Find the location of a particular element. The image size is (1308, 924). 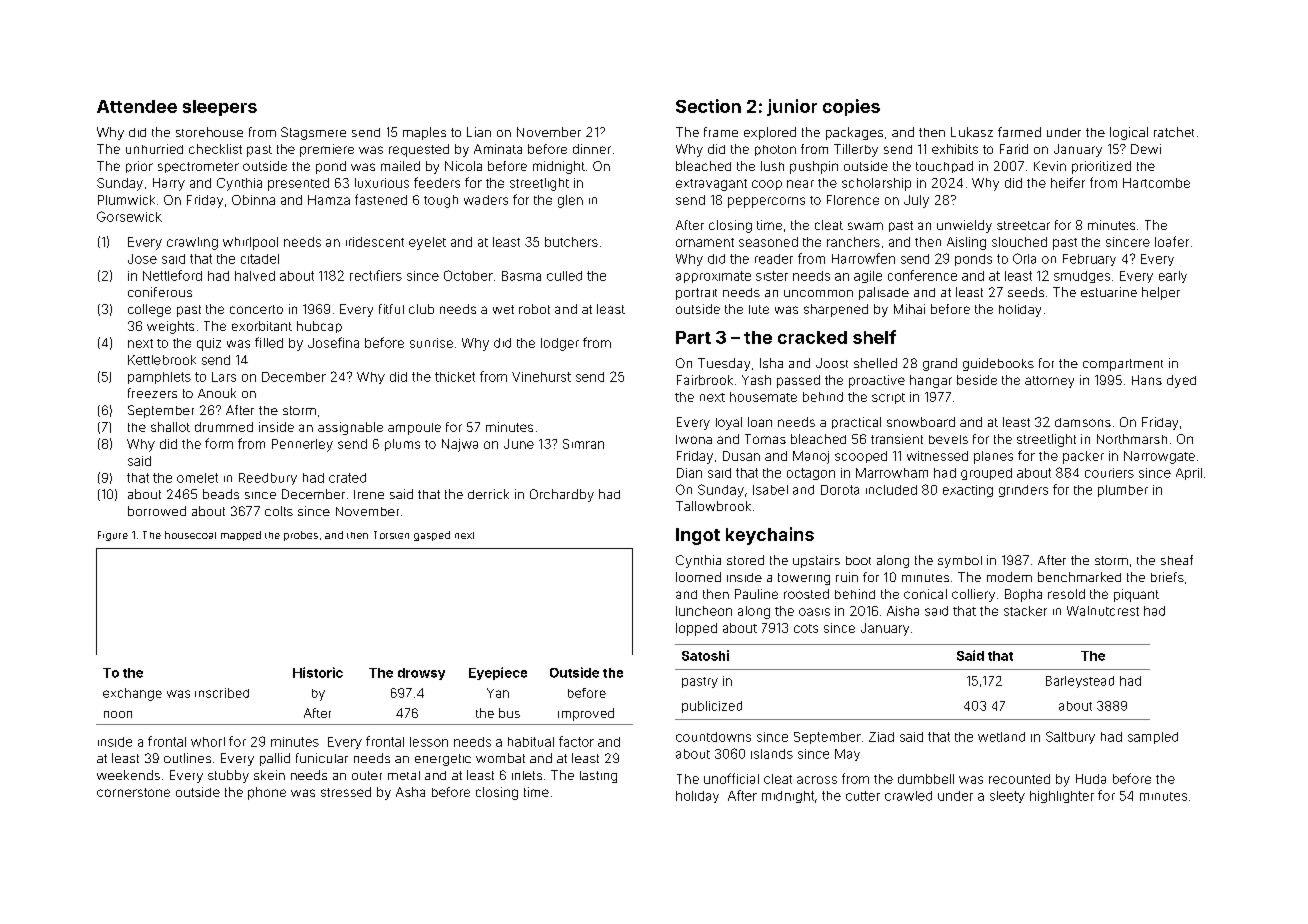

conical is located at coordinates (925, 594).
